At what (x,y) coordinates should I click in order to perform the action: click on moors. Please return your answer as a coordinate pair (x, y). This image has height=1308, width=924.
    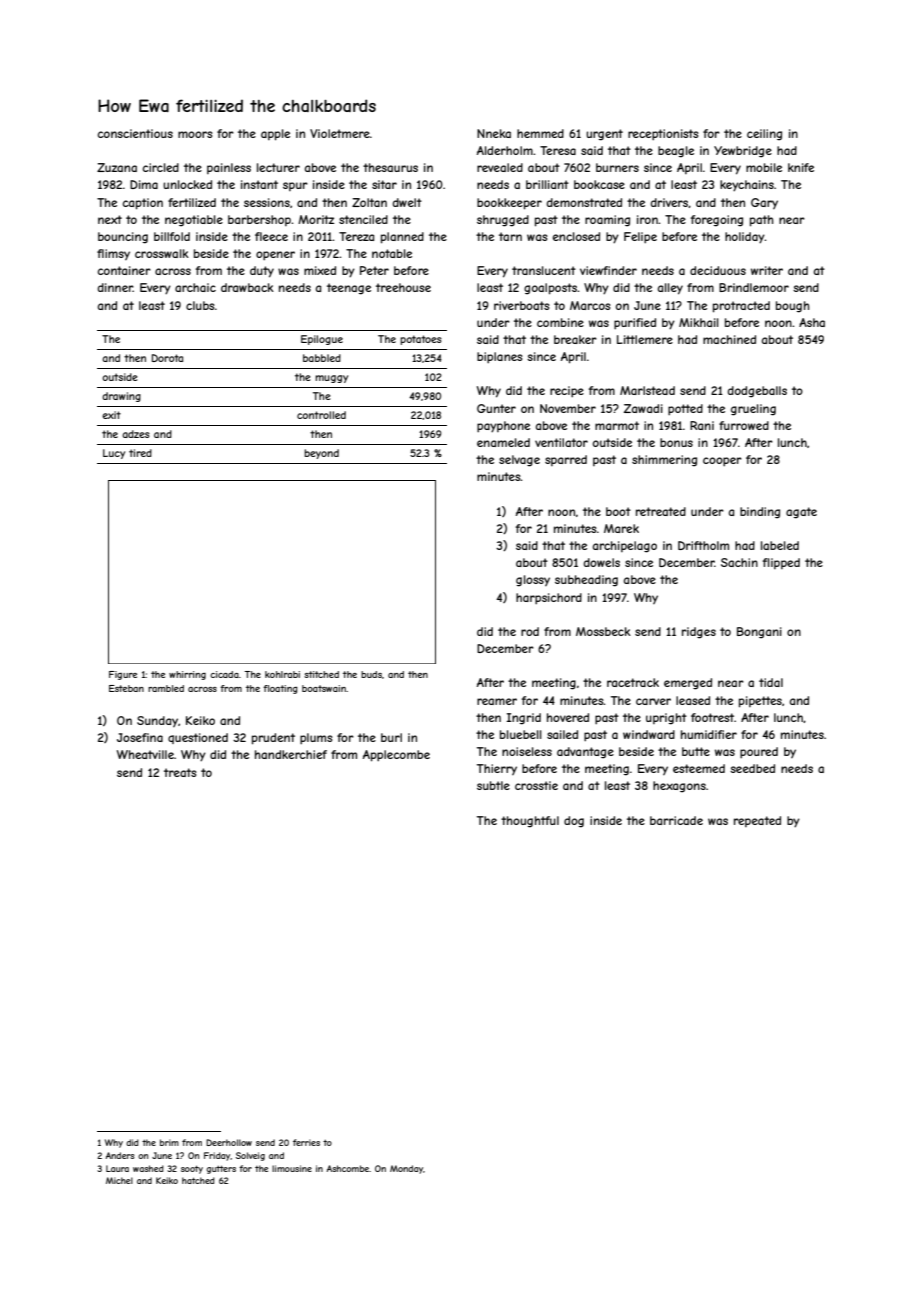
    Looking at the image, I should click on (195, 134).
